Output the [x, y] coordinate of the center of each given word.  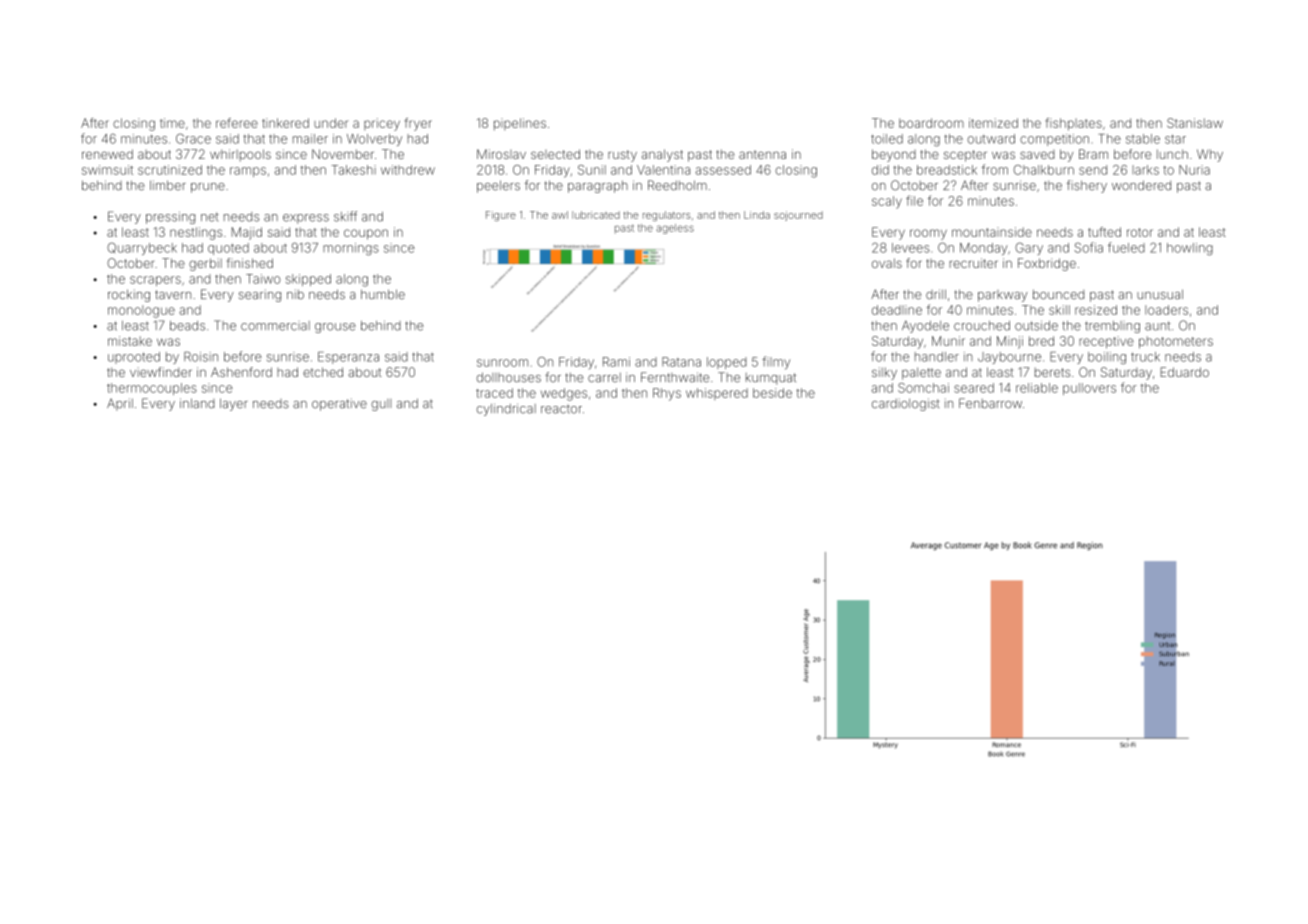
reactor [561, 409]
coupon [366, 234]
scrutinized [170, 170]
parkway [1002, 296]
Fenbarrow [990, 403]
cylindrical [506, 410]
